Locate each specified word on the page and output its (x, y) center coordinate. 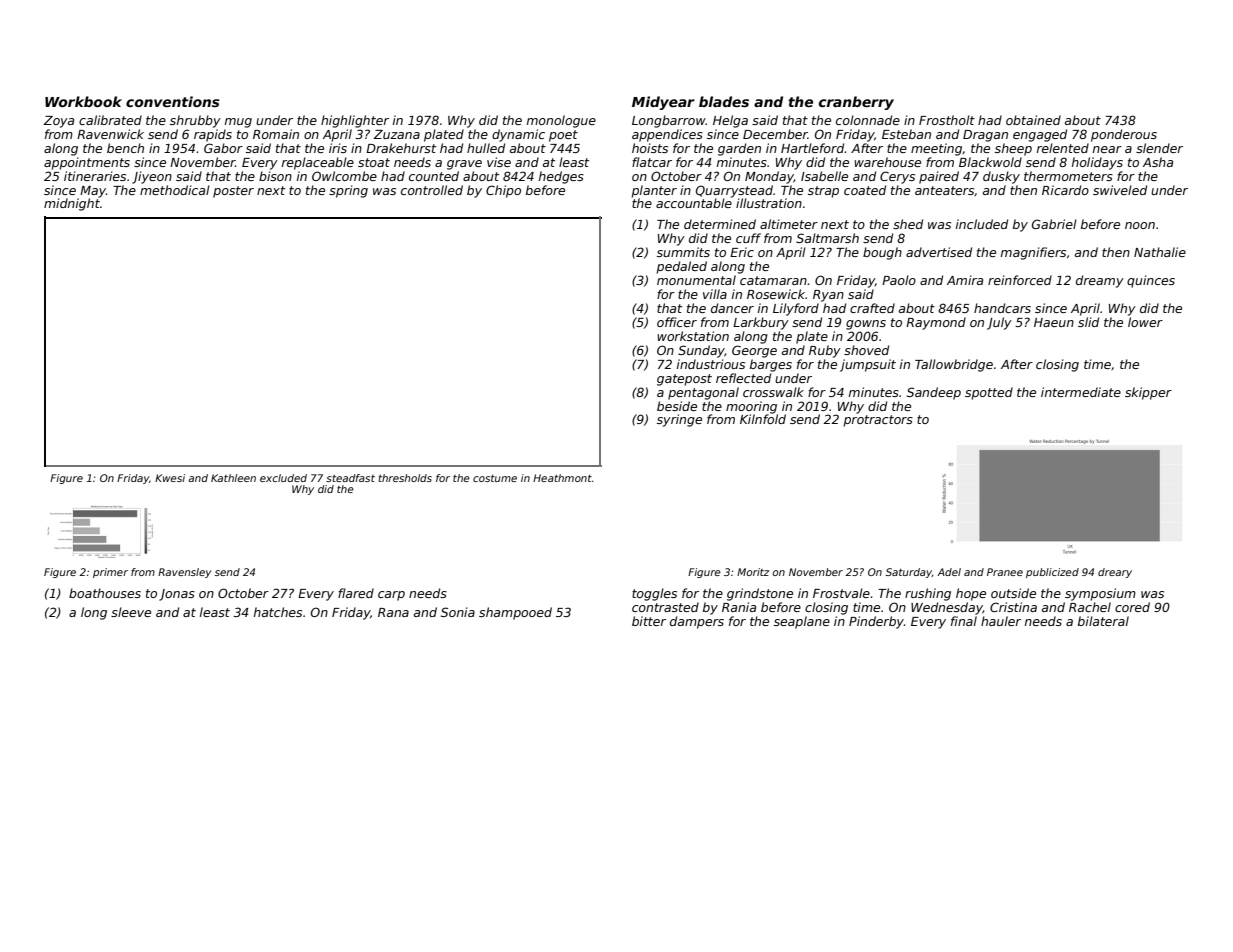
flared (356, 593)
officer (677, 322)
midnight (72, 204)
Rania (739, 607)
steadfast (350, 478)
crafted (872, 308)
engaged (1040, 135)
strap (823, 192)
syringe (679, 420)
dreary (1115, 573)
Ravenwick (110, 134)
